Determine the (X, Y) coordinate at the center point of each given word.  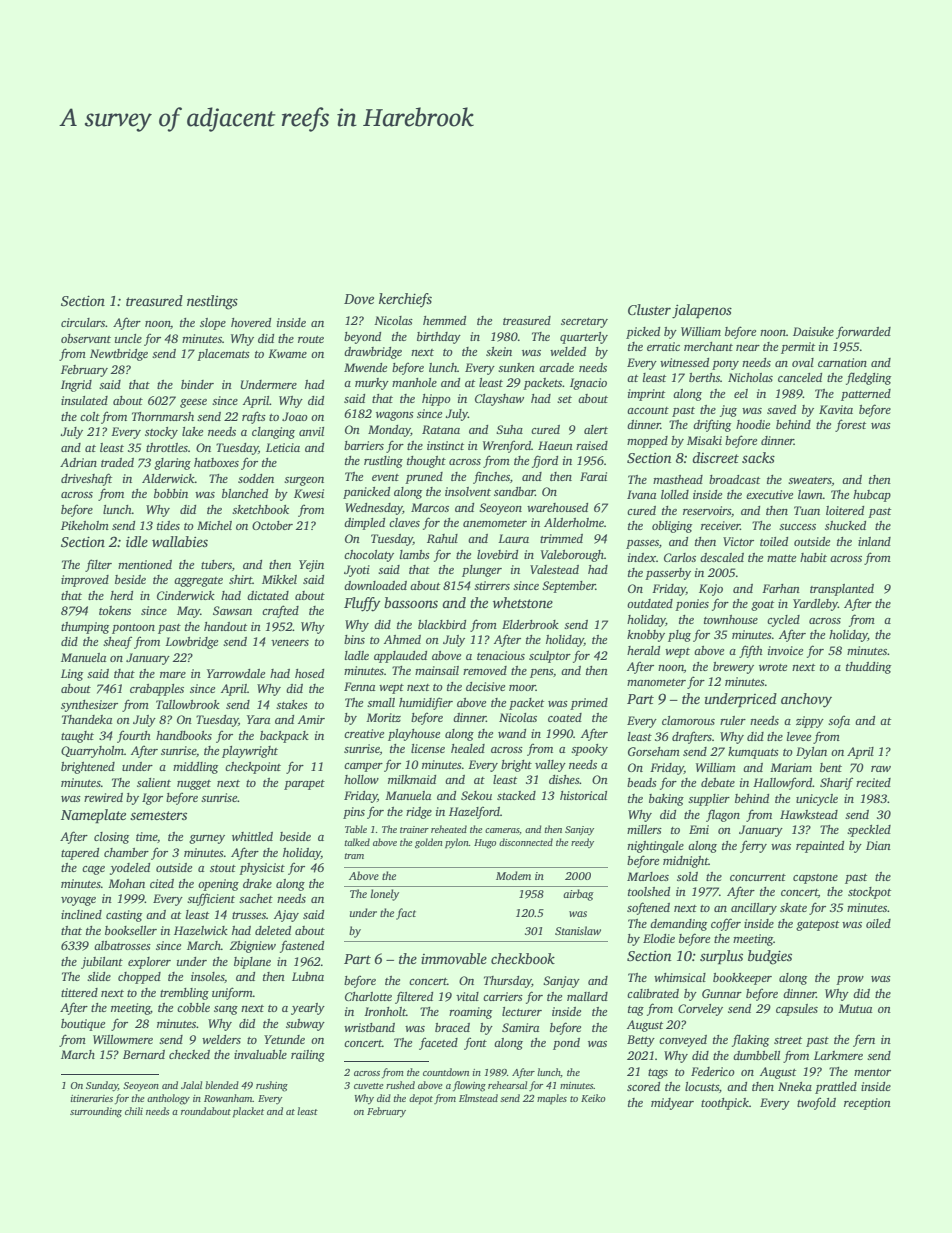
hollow (361, 779)
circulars (83, 322)
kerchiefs (405, 300)
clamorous (688, 720)
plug (679, 636)
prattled (836, 1088)
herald (643, 650)
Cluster (649, 309)
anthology (168, 1099)
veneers (290, 643)
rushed (400, 1085)
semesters (158, 815)
